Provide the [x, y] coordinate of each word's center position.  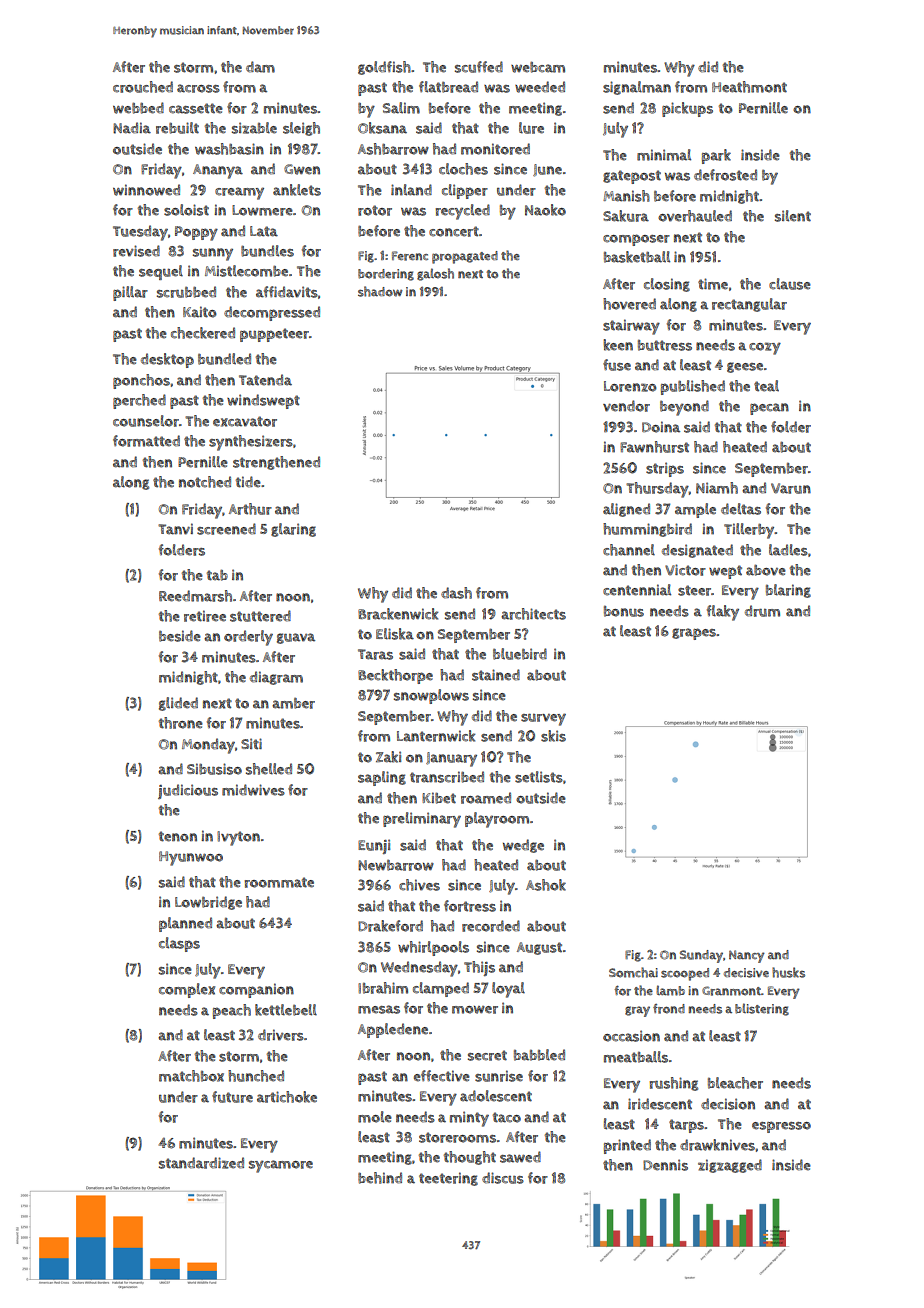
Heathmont [749, 87]
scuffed [479, 67]
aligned [626, 510]
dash [456, 593]
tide [248, 482]
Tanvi [175, 529]
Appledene [393, 1030]
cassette [196, 108]
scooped [685, 974]
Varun [791, 488]
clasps [179, 944]
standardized [201, 1163]
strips [665, 469]
